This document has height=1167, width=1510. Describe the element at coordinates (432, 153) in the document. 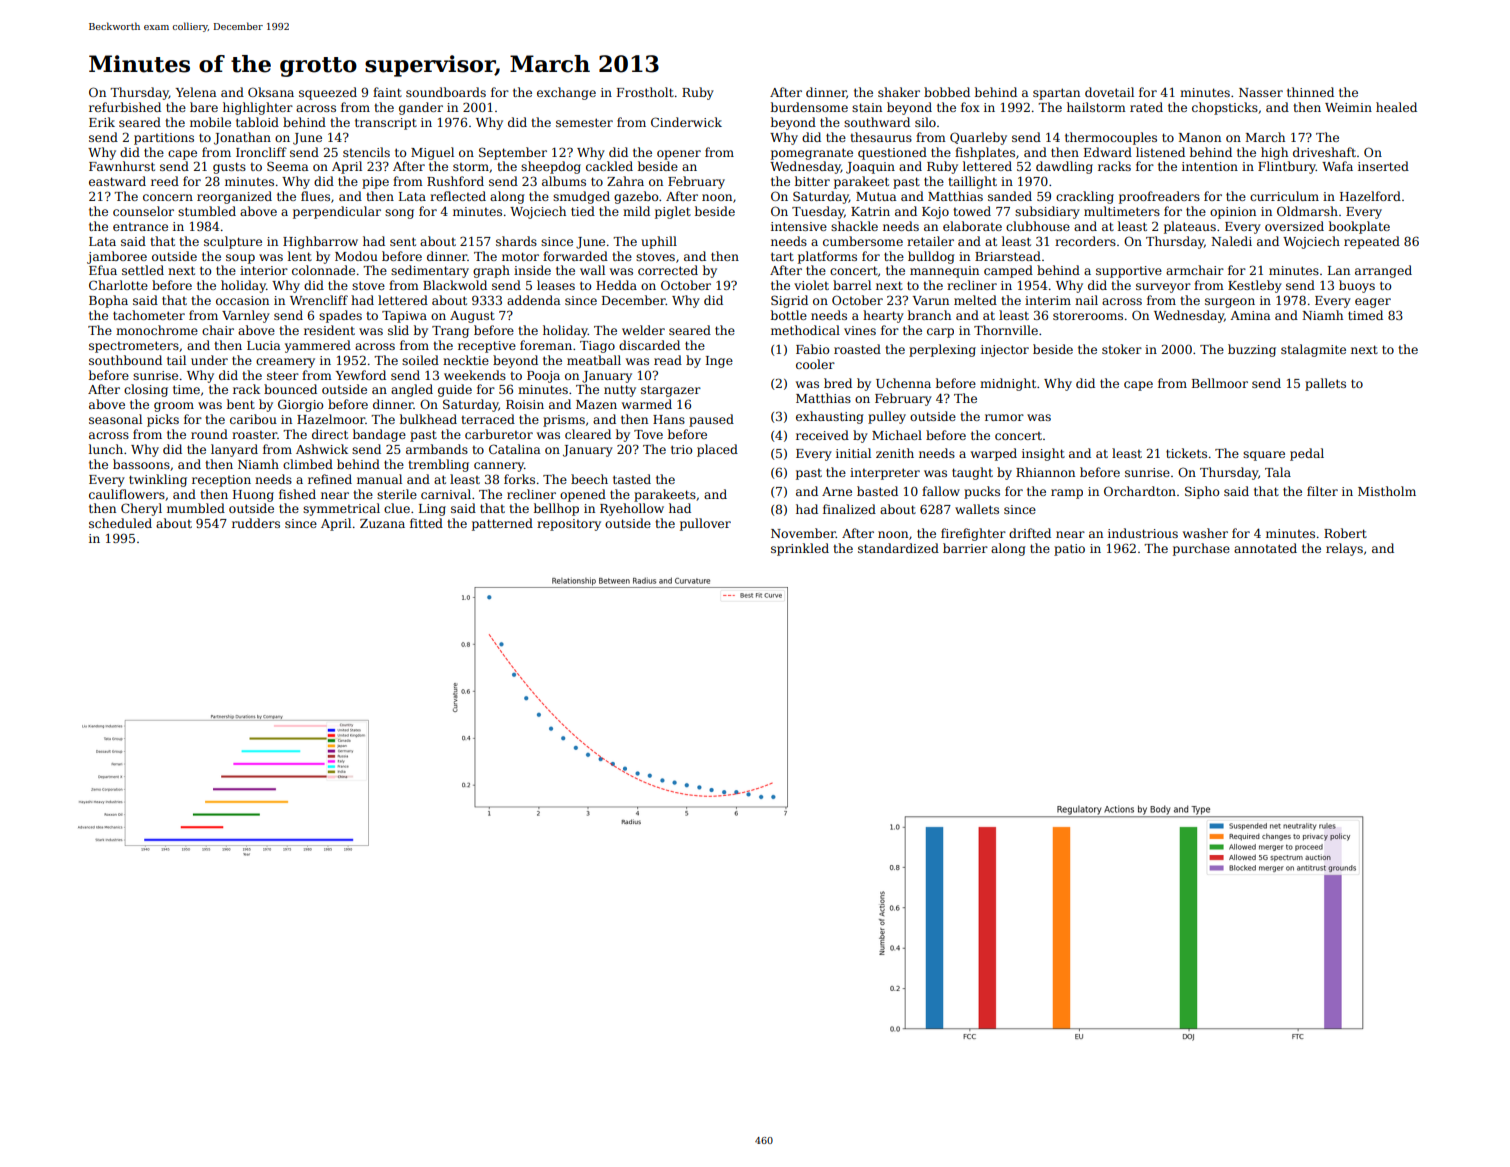

I see `Miguel` at that location.
